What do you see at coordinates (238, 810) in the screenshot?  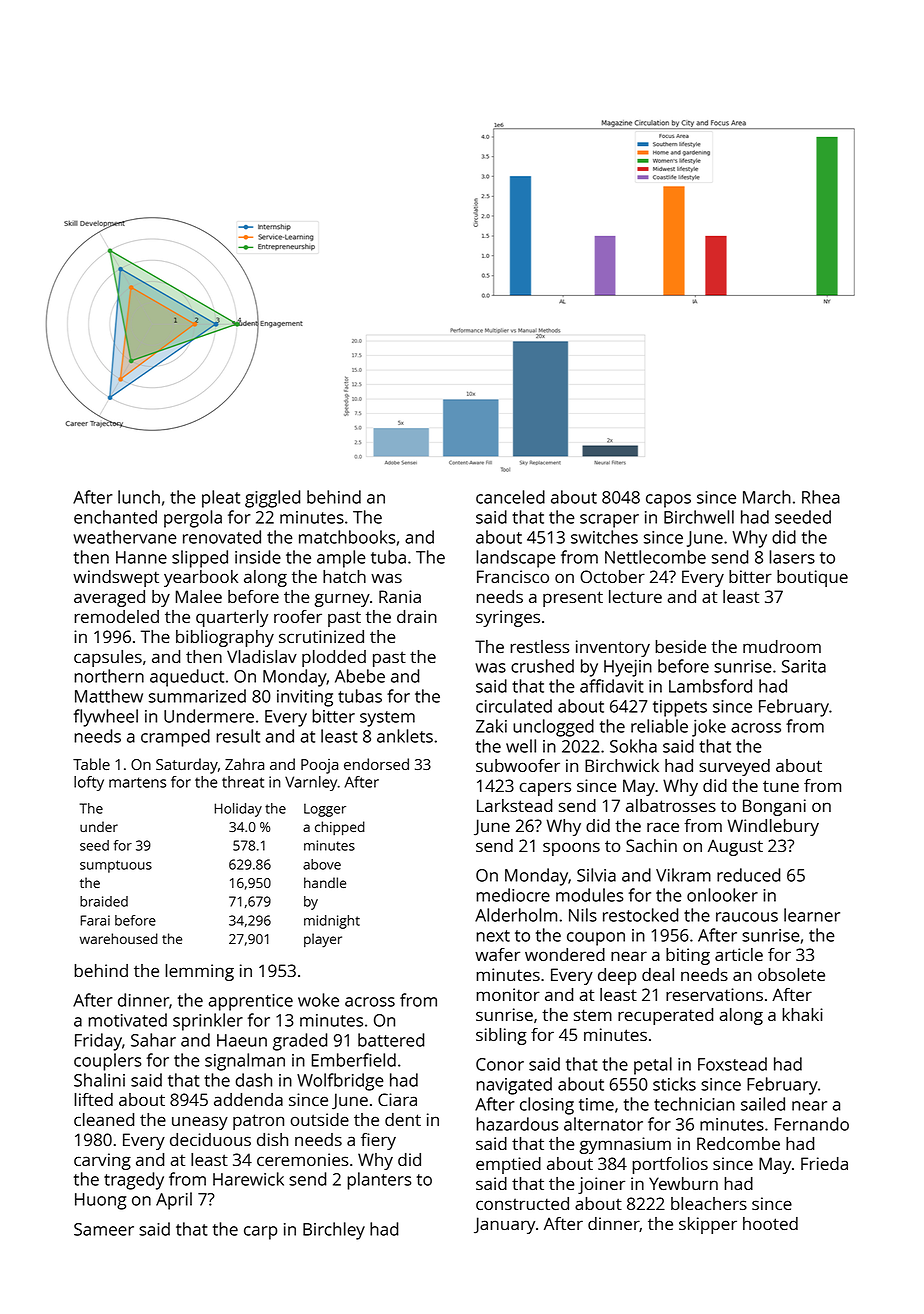 I see `Holiday` at bounding box center [238, 810].
